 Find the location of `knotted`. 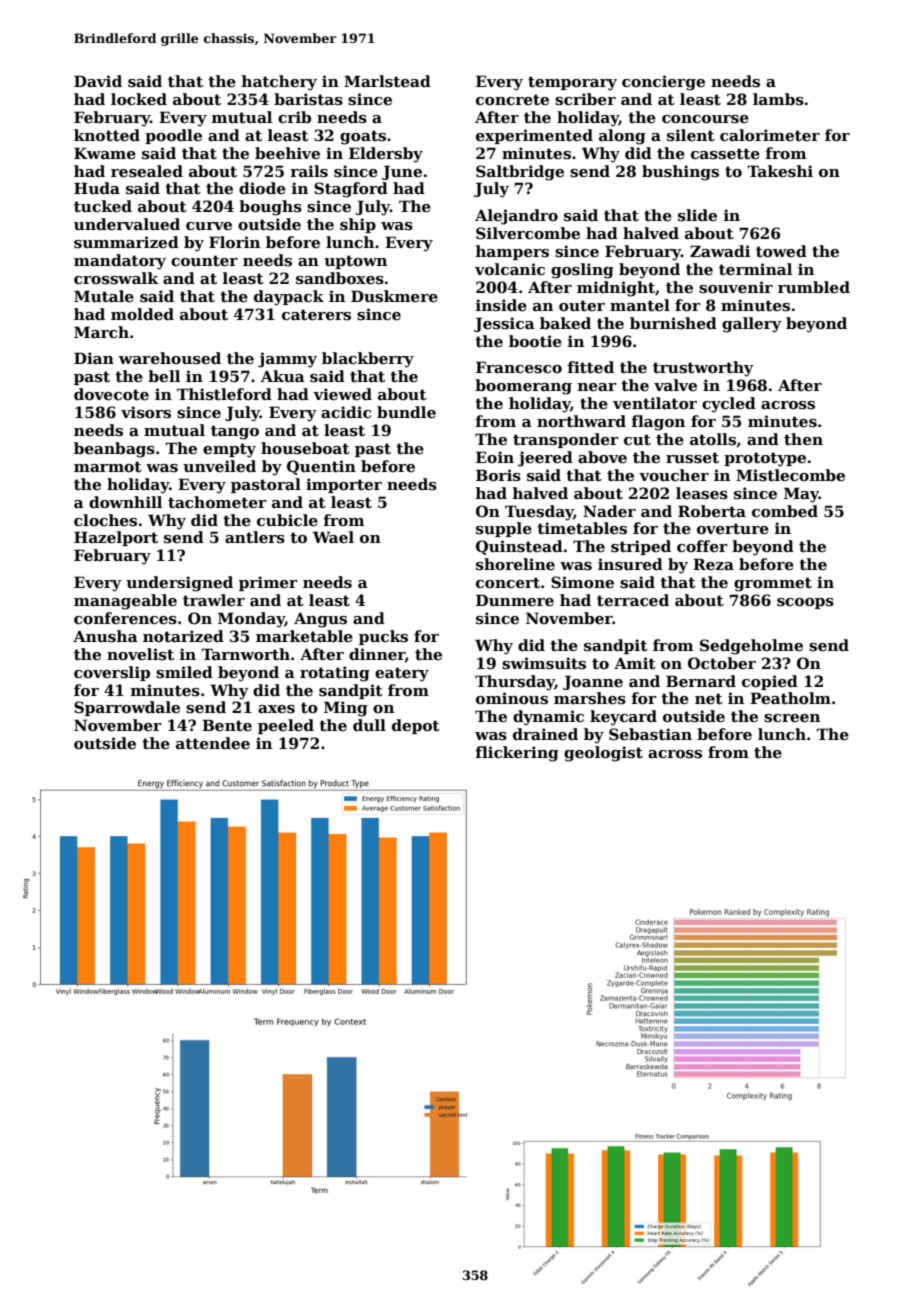

knotted is located at coordinates (107, 135).
